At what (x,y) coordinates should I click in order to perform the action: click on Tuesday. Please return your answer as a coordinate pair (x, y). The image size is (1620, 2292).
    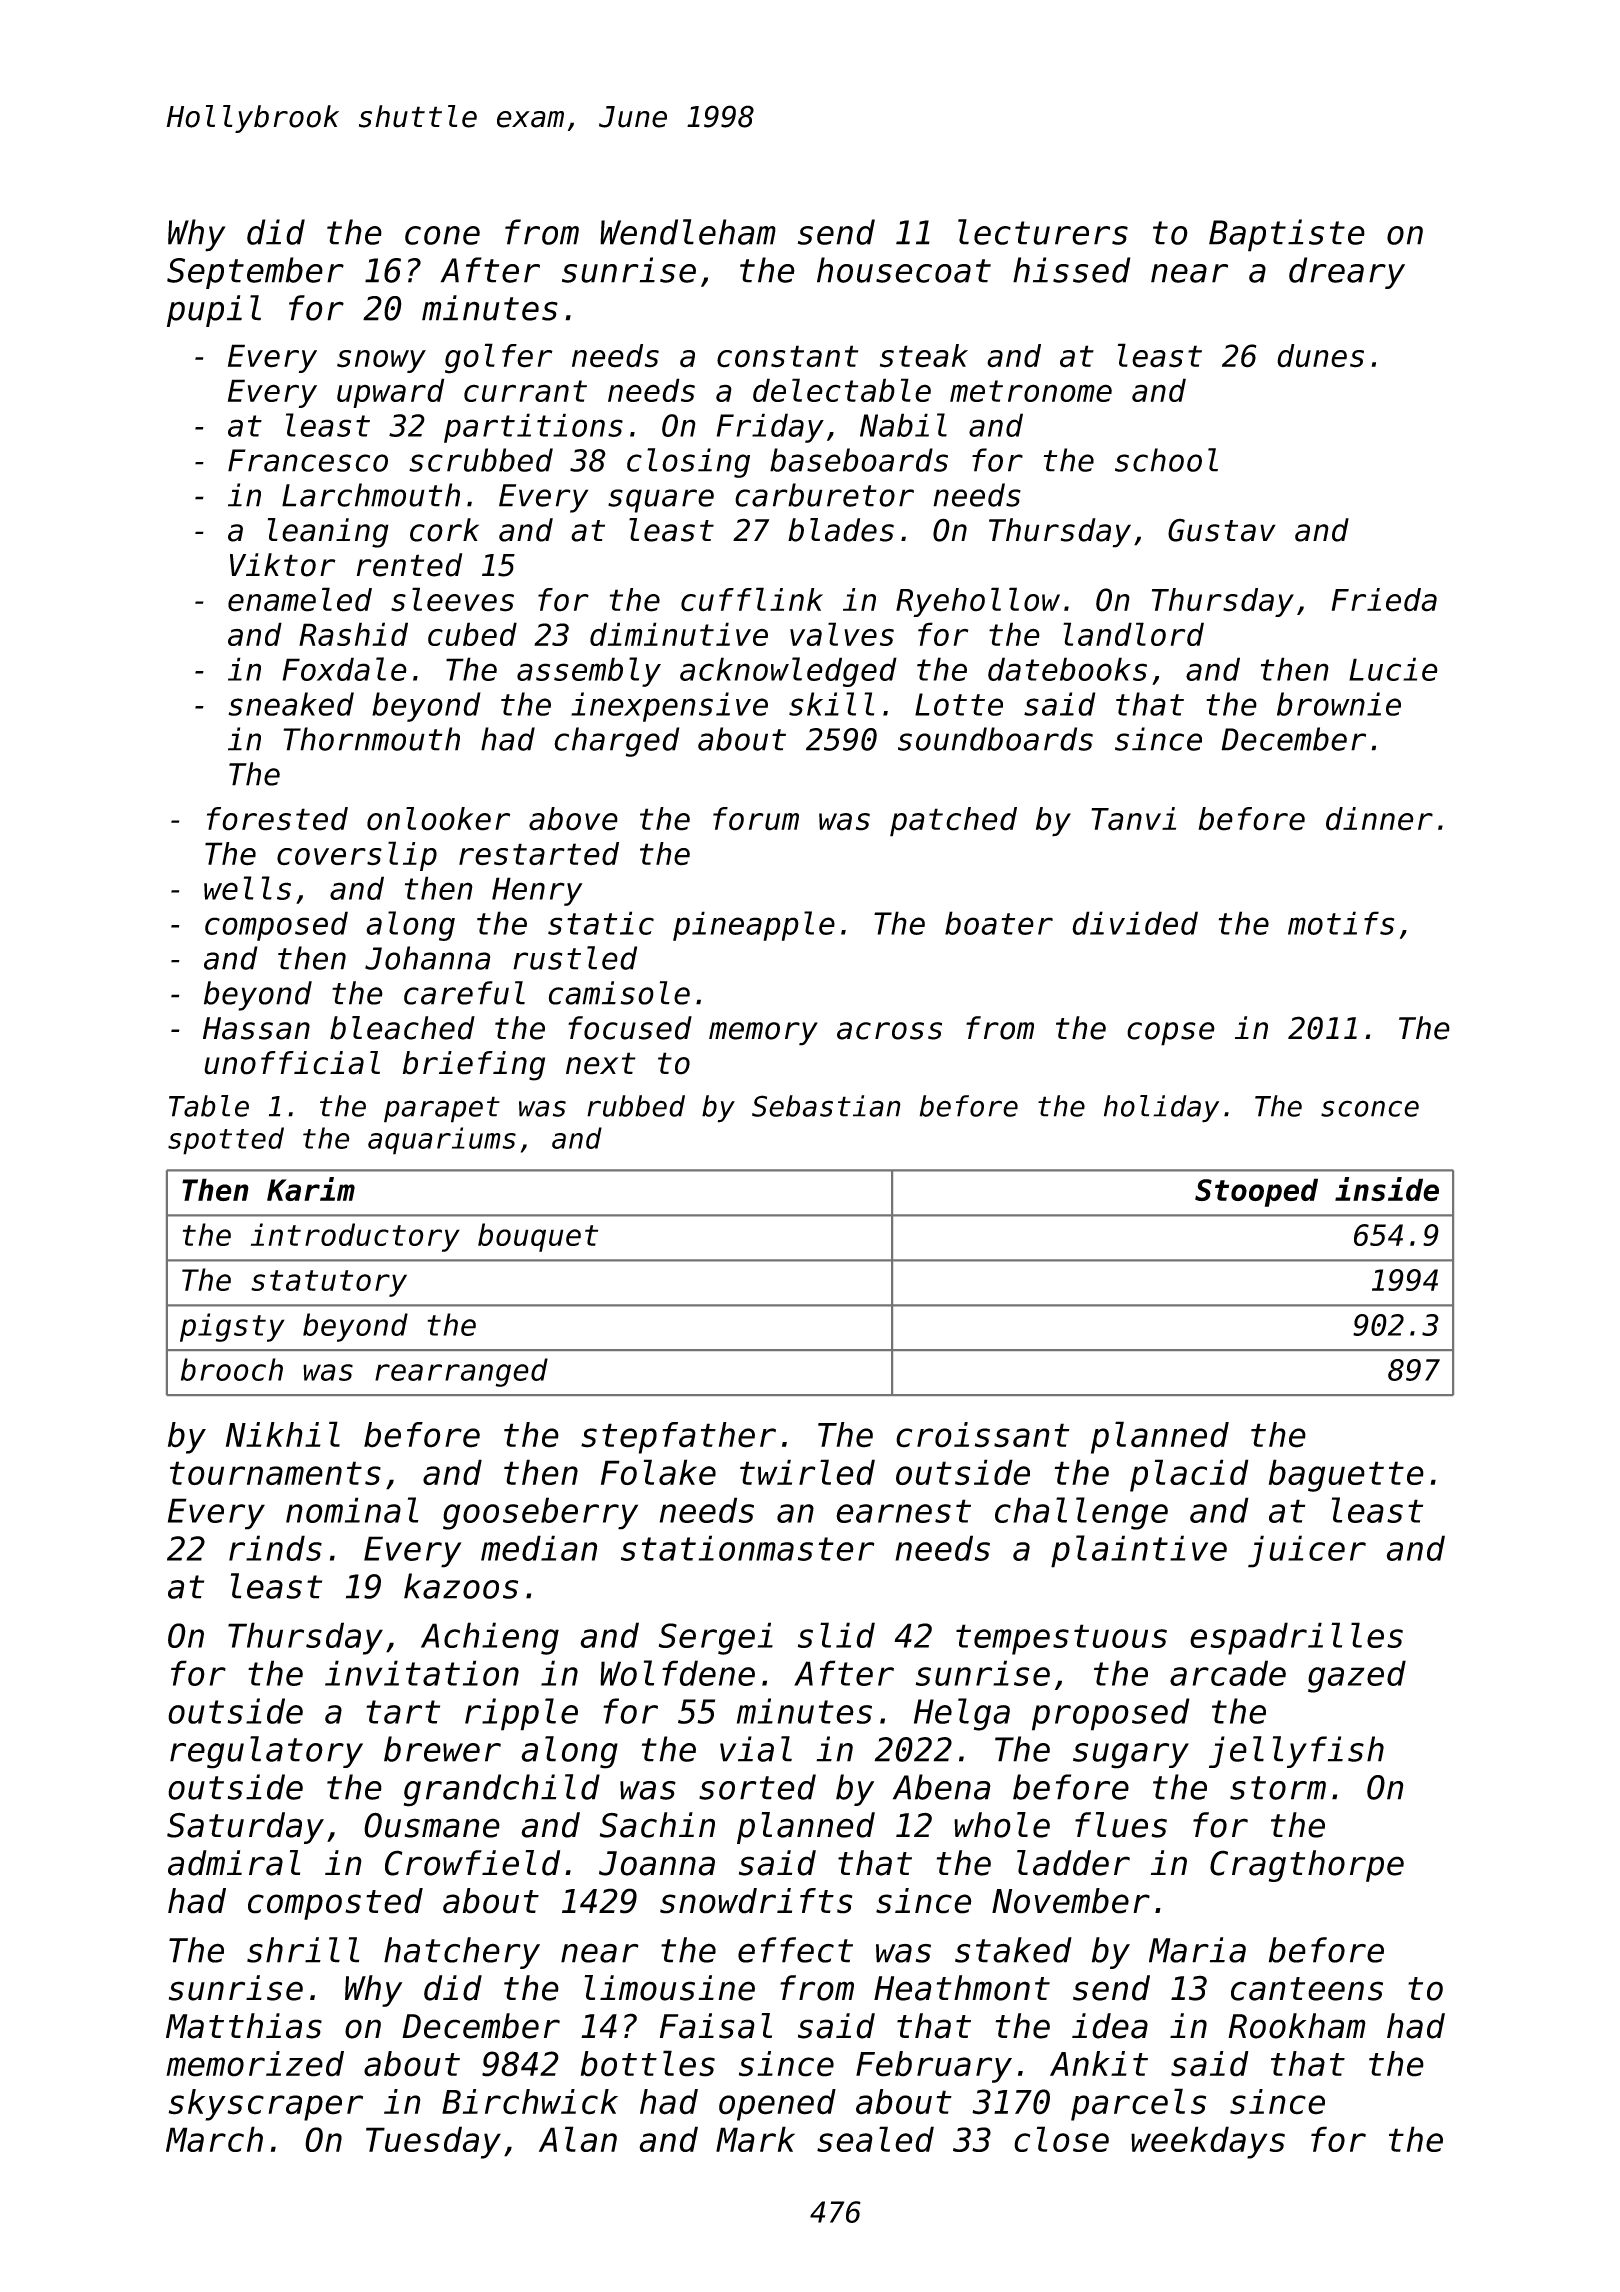
    Looking at the image, I should click on (433, 2142).
